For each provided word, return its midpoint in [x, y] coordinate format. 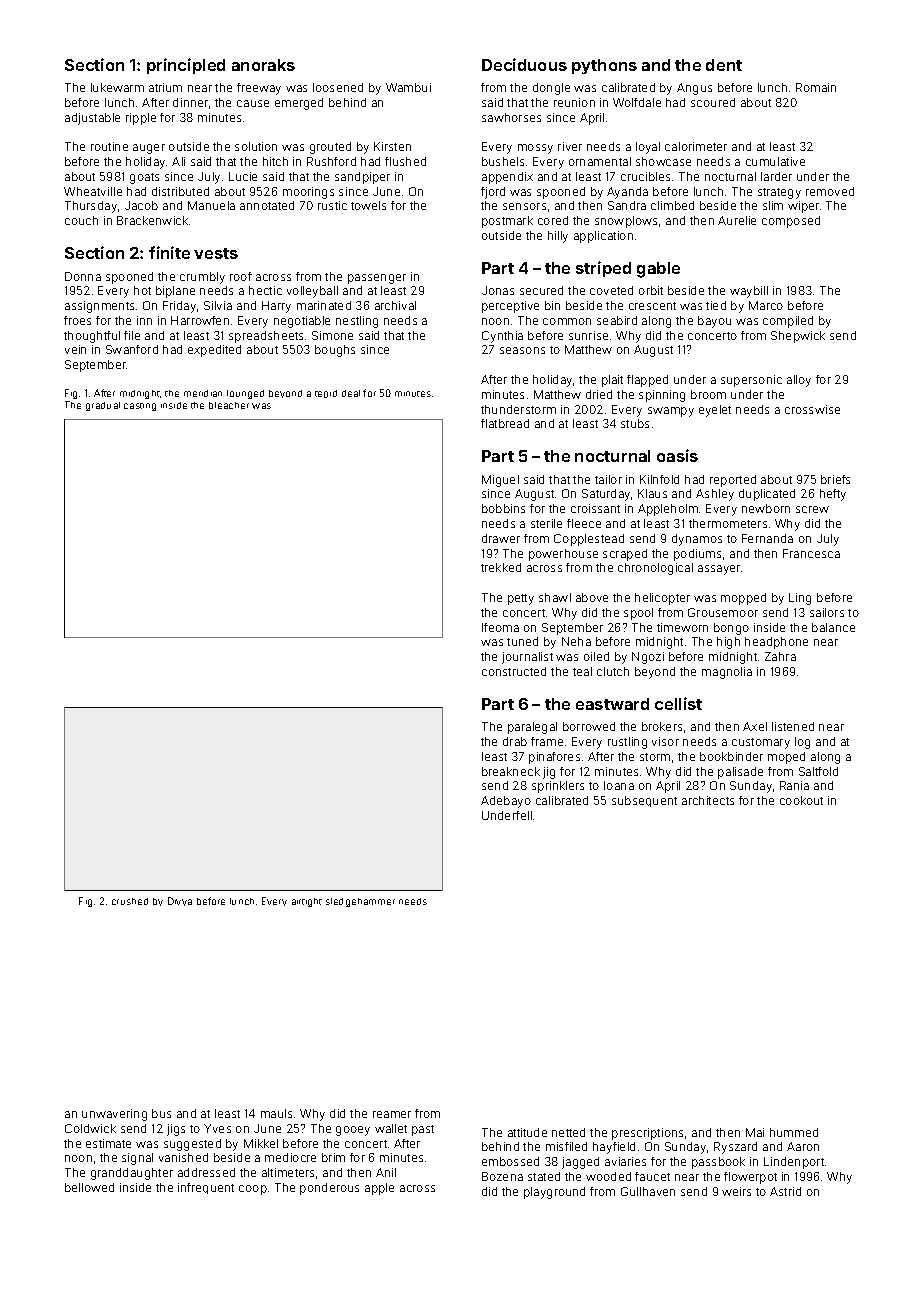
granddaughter [132, 1174]
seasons [522, 350]
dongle [551, 89]
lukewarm [117, 87]
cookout [801, 800]
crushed [130, 901]
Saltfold [818, 771]
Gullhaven [648, 1191]
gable [658, 270]
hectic [265, 290]
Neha [576, 641]
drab [515, 741]
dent [724, 65]
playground [554, 1193]
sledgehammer [360, 902]
